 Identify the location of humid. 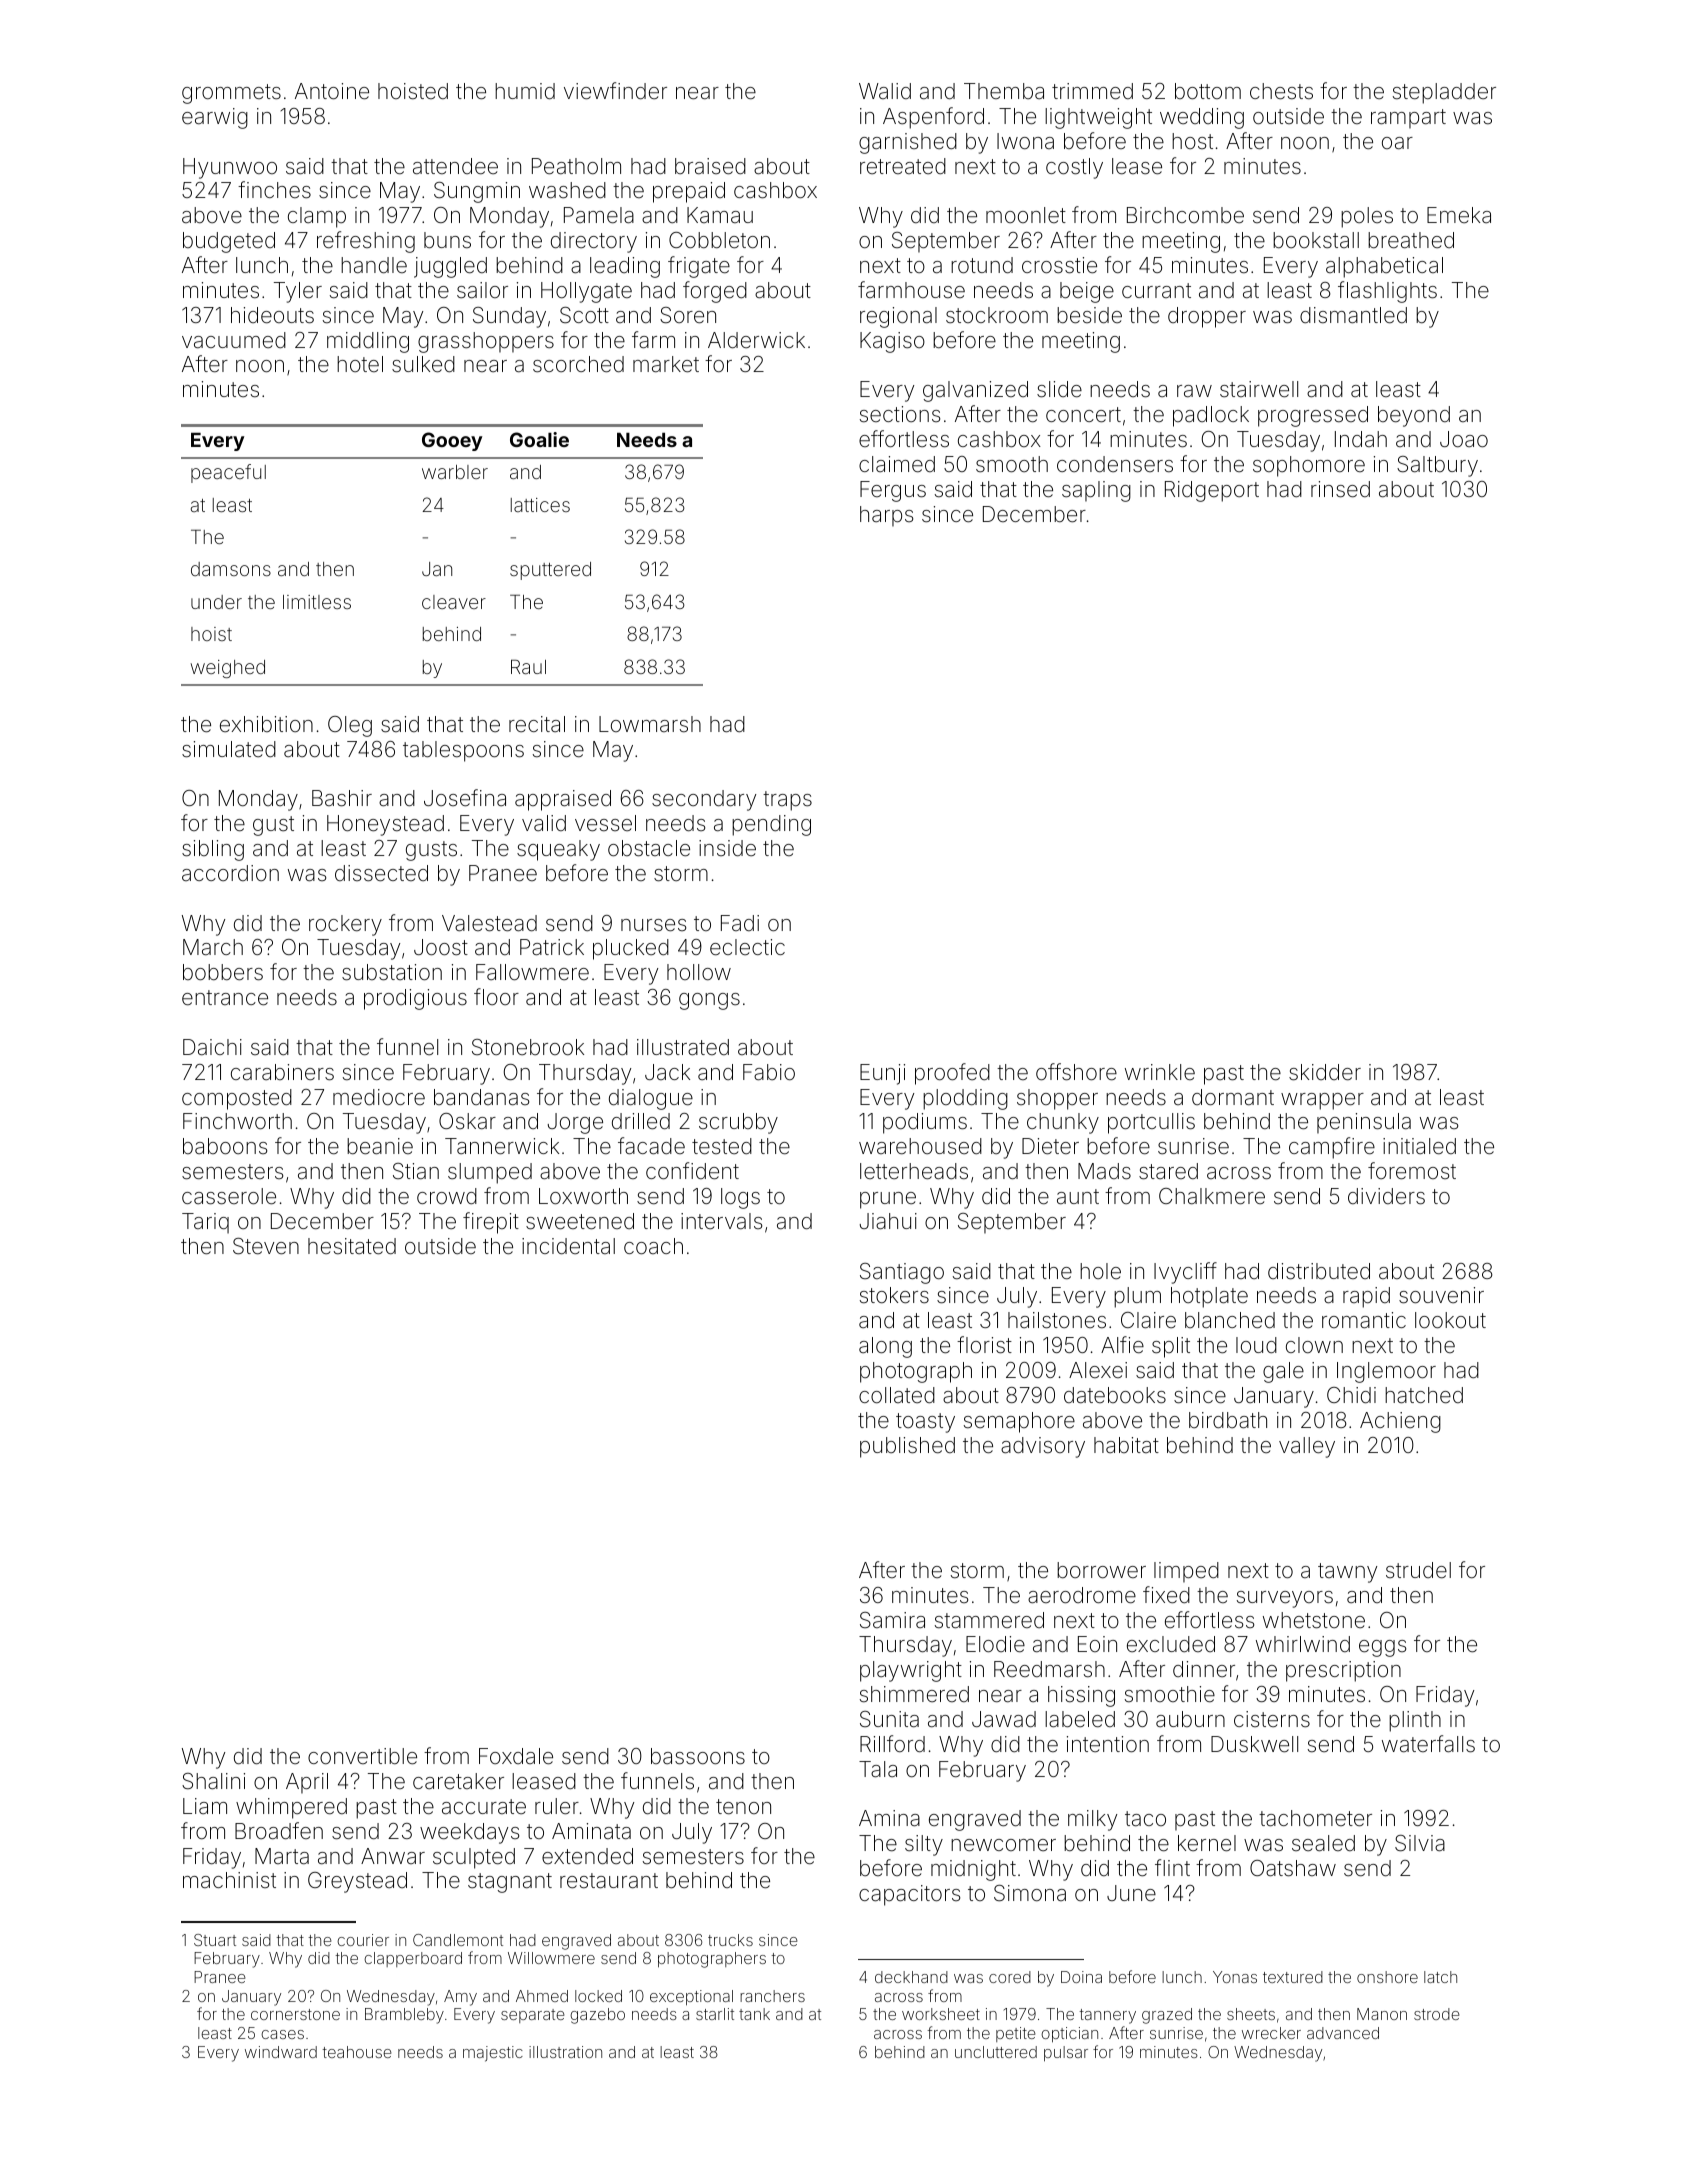
(525, 91).
